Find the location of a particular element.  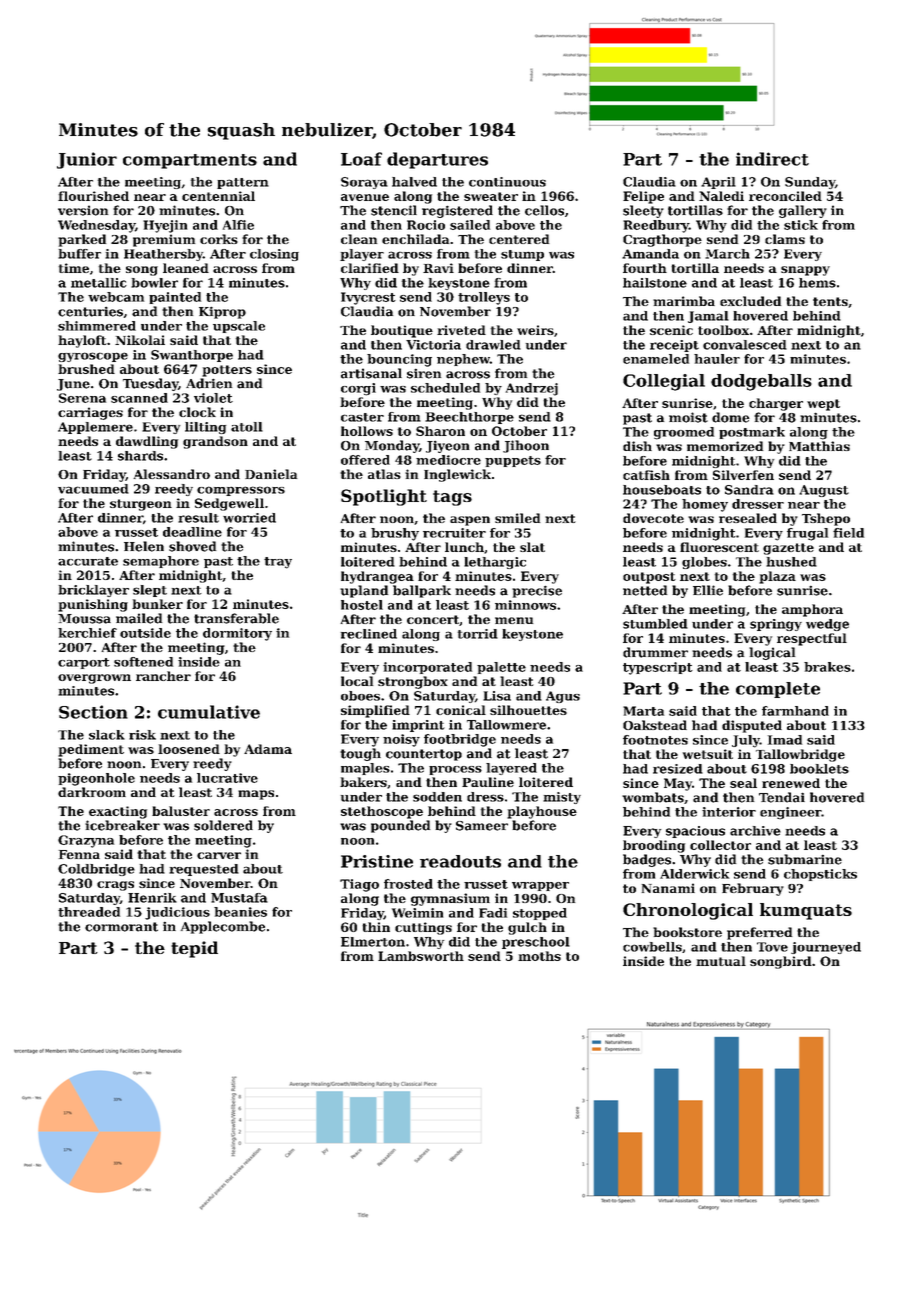

weirs is located at coordinates (535, 330).
